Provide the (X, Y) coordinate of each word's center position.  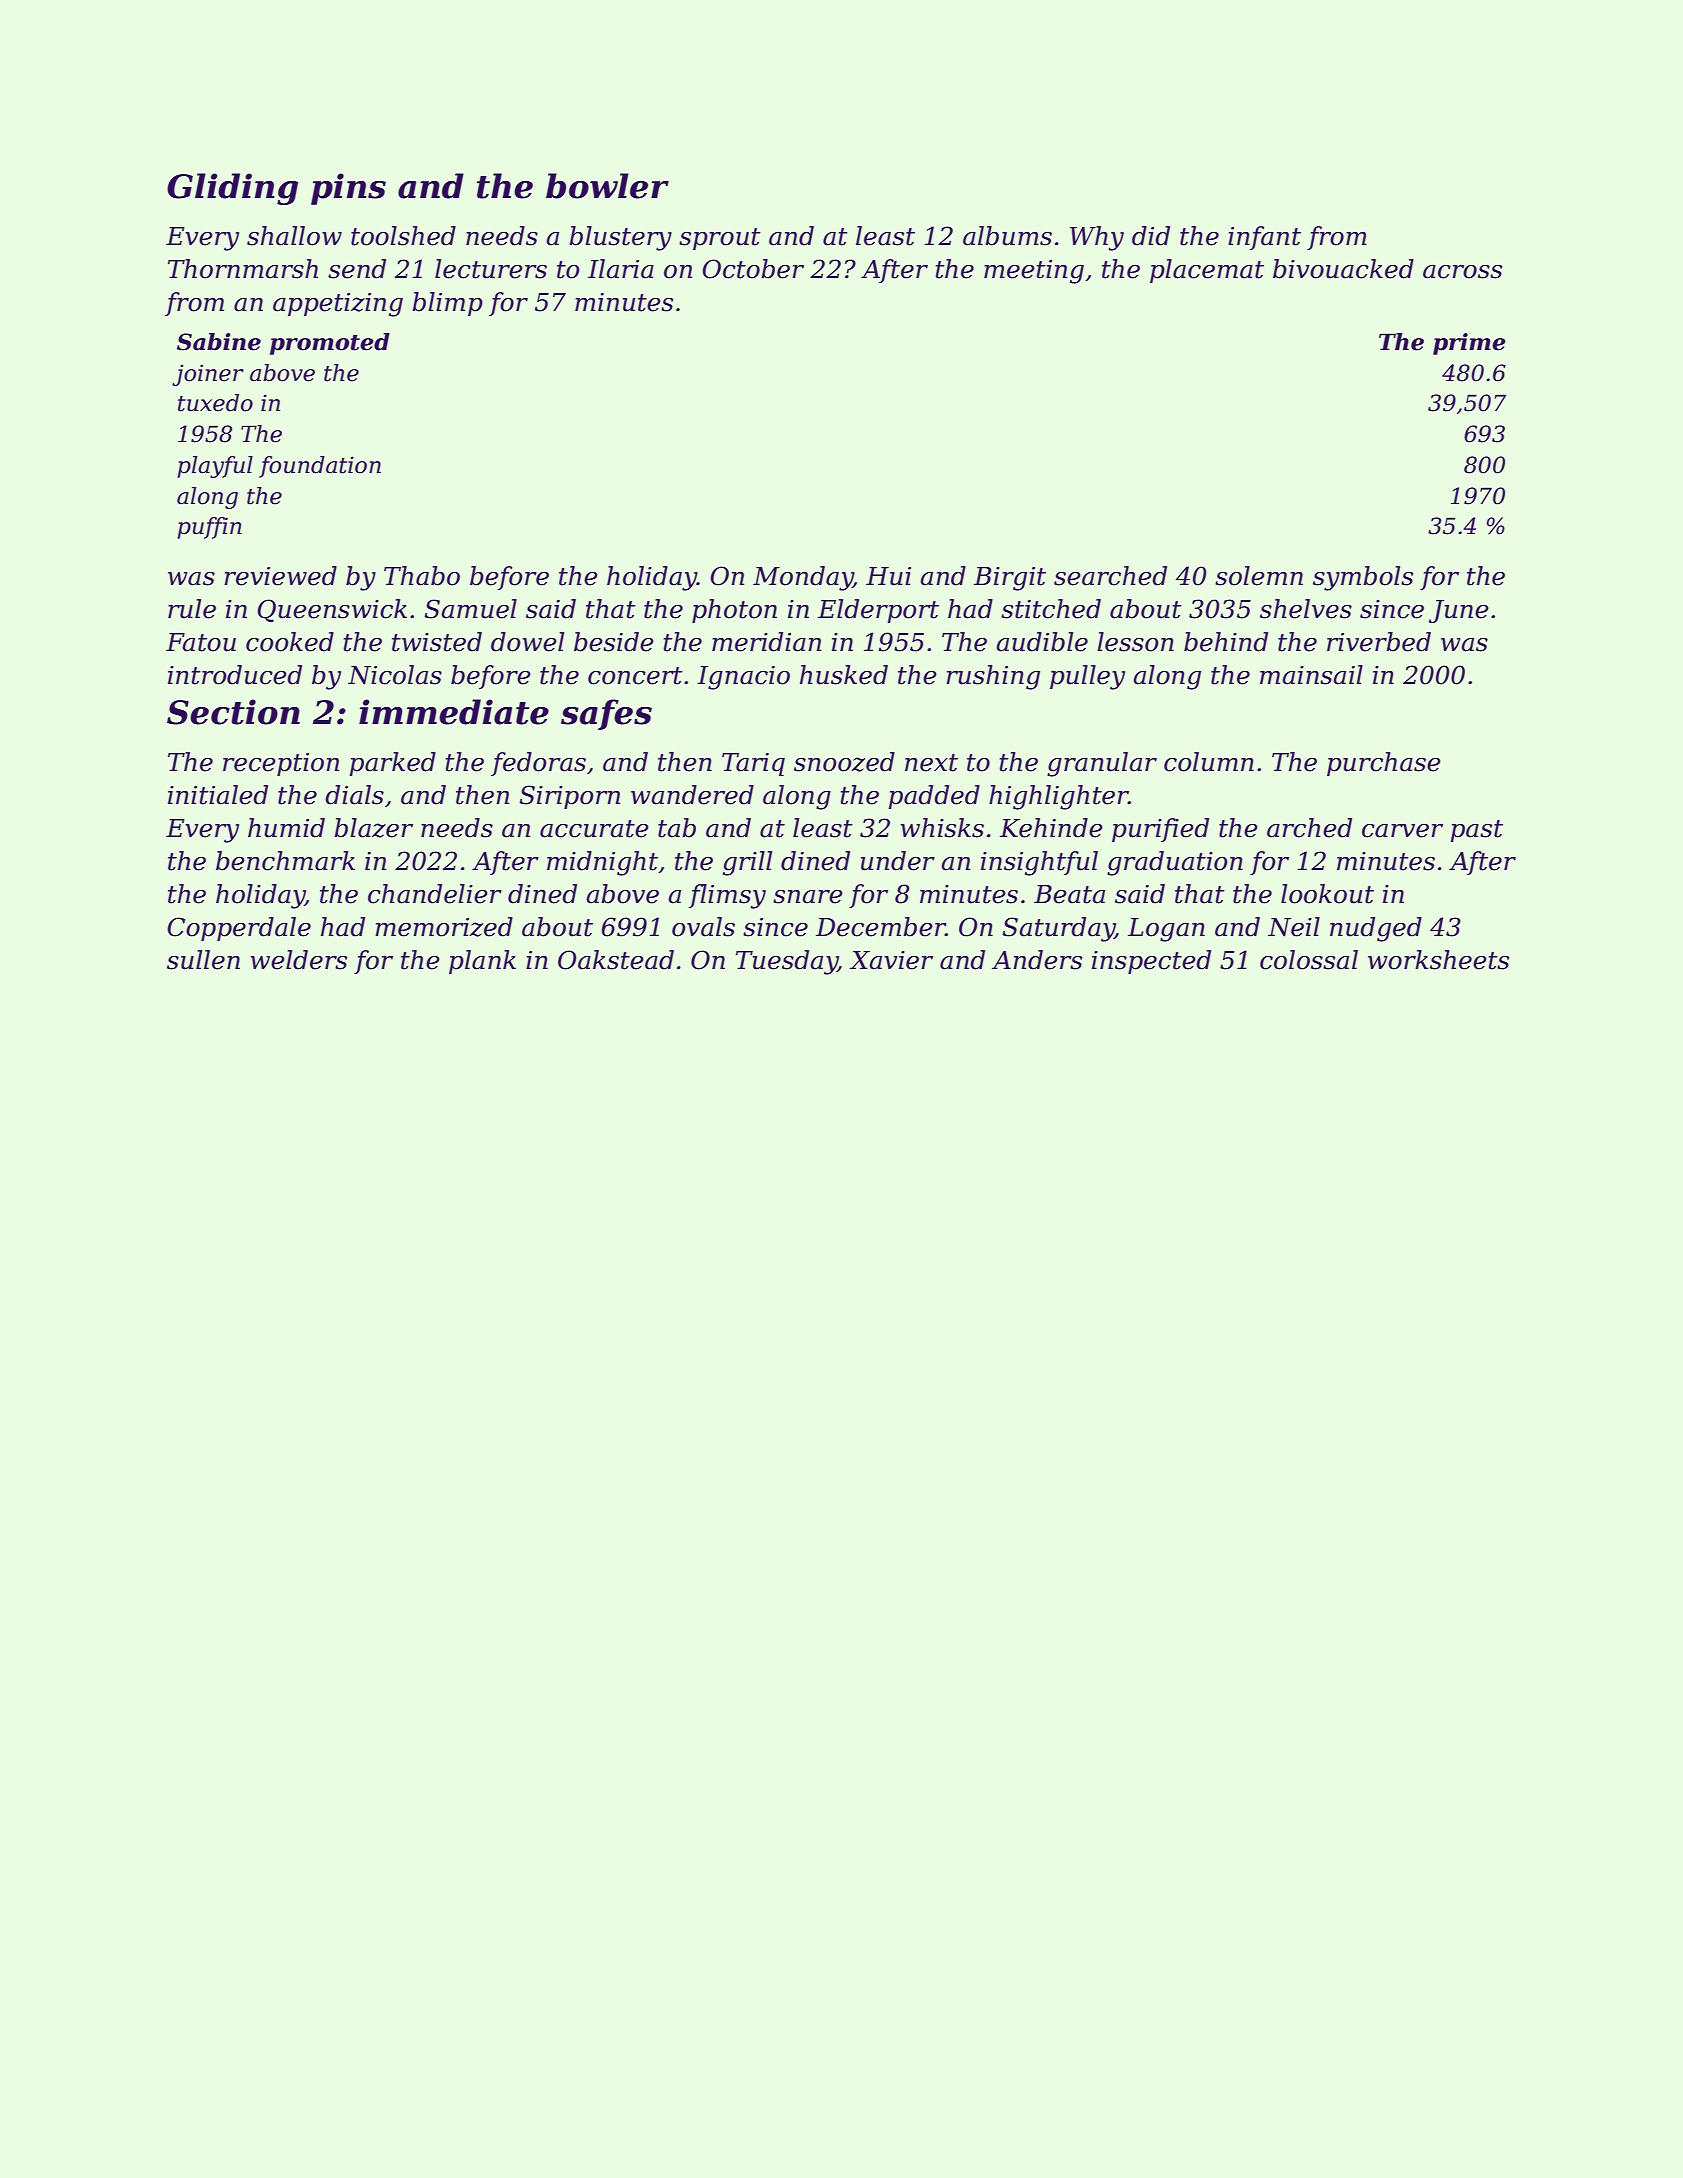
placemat (1207, 271)
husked (844, 675)
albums (1007, 236)
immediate (454, 712)
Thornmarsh (243, 269)
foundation (320, 467)
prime (1469, 344)
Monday (803, 578)
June (1459, 611)
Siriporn (569, 797)
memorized (444, 927)
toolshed (403, 236)
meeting (1034, 272)
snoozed (844, 762)
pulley (1087, 677)
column (1209, 762)
